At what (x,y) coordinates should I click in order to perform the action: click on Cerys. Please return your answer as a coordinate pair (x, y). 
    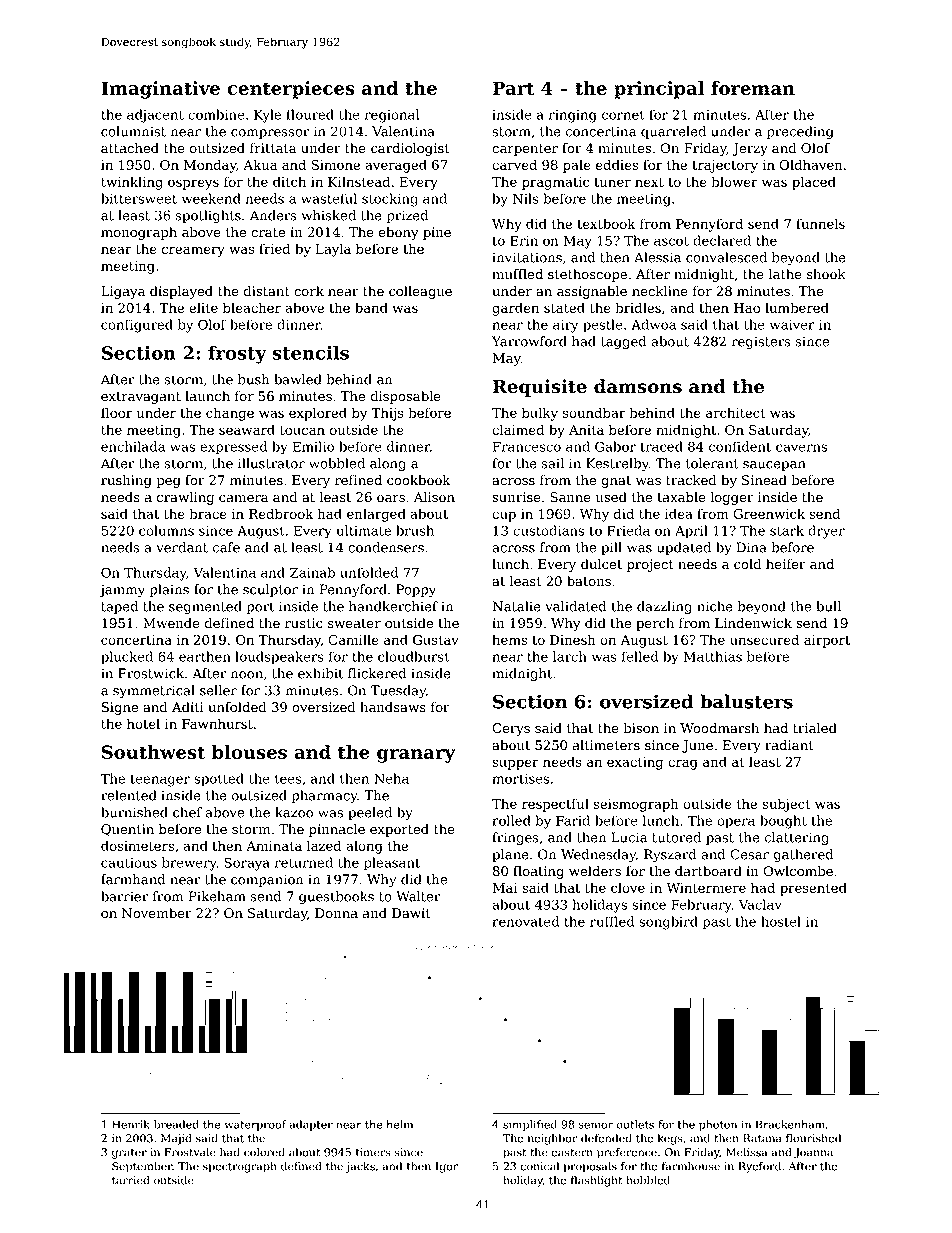
    Looking at the image, I should click on (511, 729).
